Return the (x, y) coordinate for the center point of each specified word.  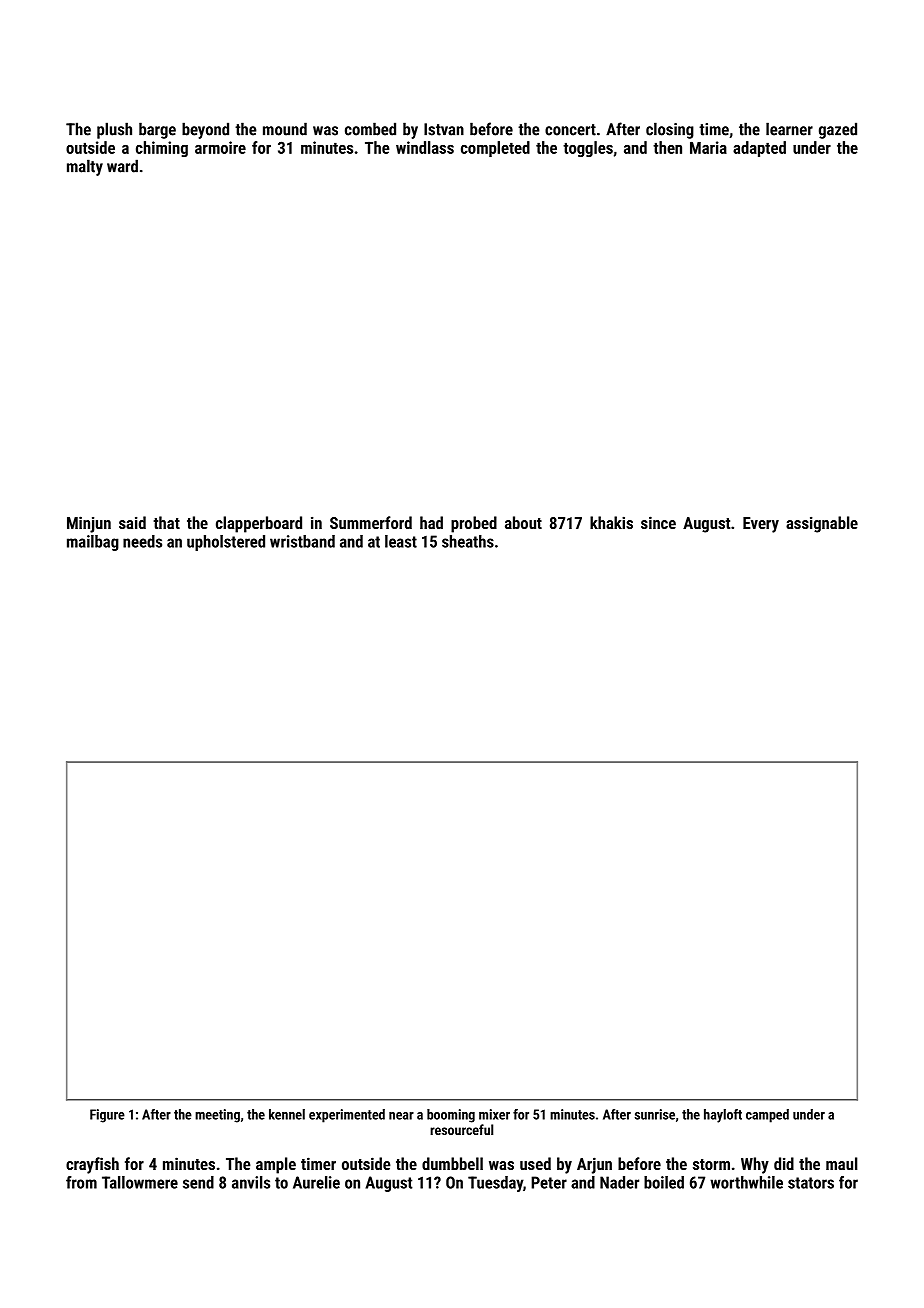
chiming (162, 149)
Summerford (371, 522)
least (401, 541)
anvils (251, 1182)
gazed (838, 130)
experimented (347, 1116)
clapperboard (259, 524)
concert (570, 130)
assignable (822, 524)
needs (142, 541)
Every (761, 525)
